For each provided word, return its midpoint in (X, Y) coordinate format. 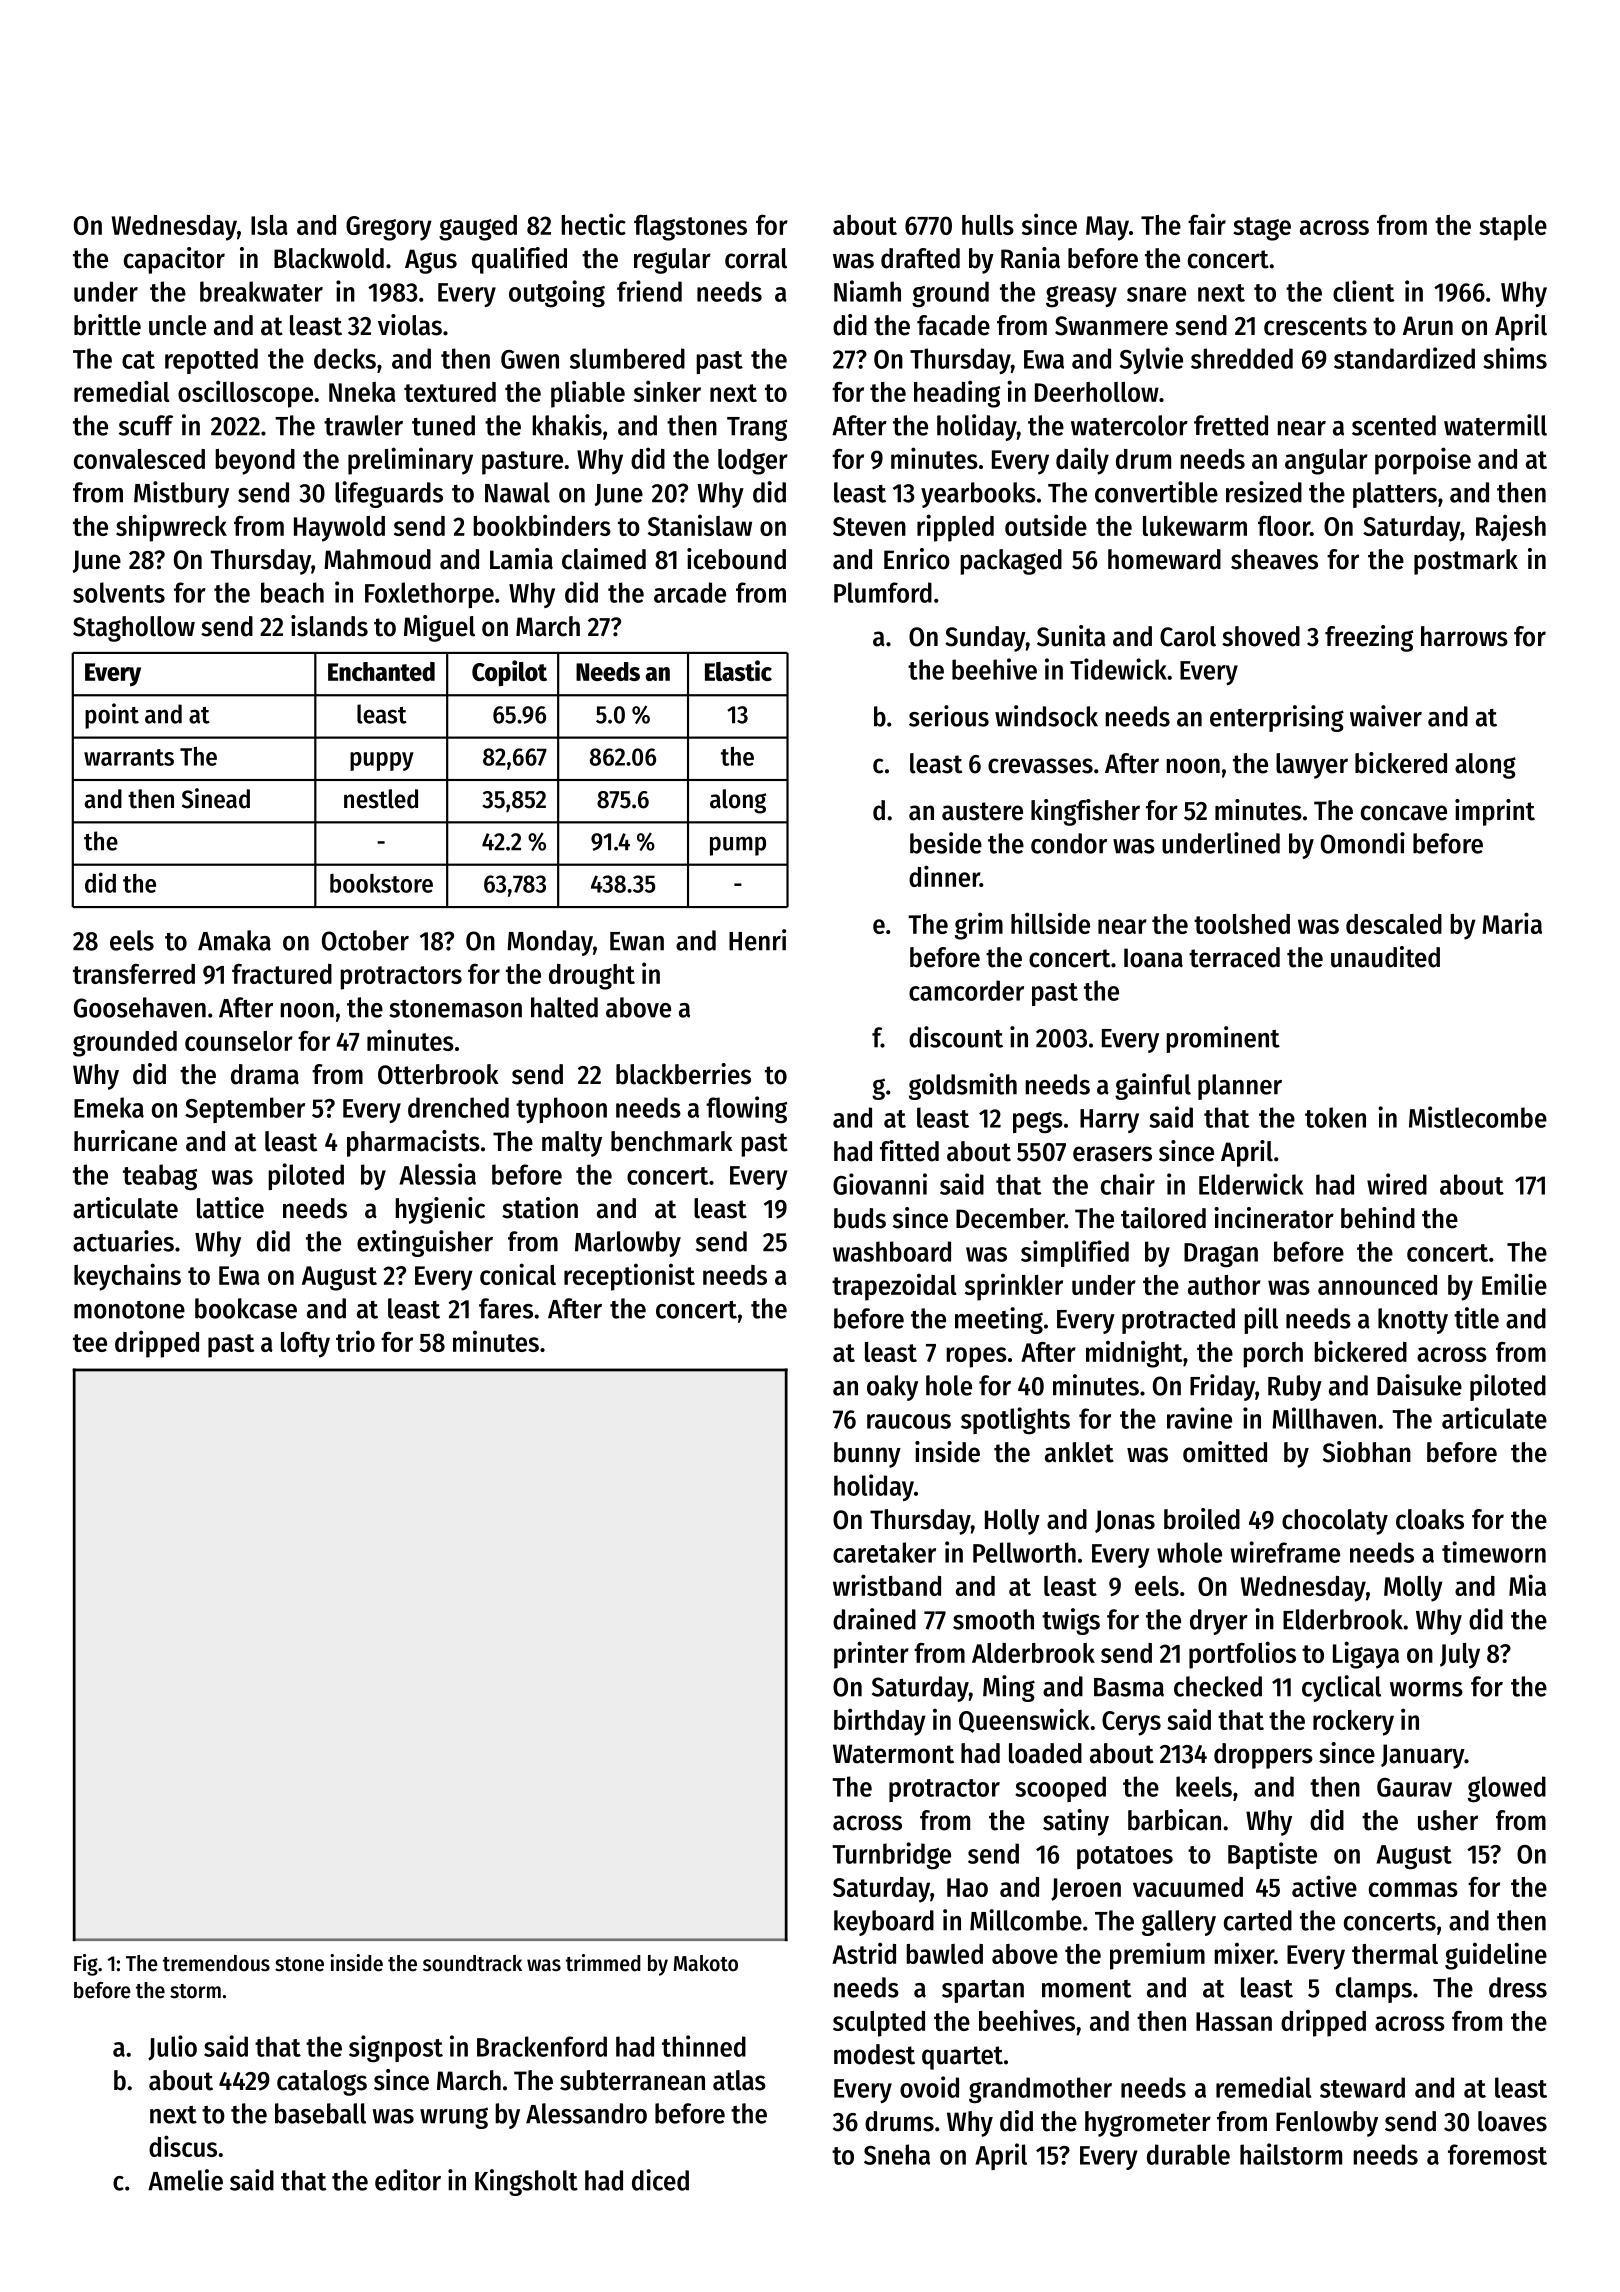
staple (1513, 228)
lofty (305, 1345)
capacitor (174, 260)
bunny (867, 1455)
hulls (988, 225)
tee (90, 1343)
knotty (1413, 1321)
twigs (1071, 1621)
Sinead (216, 798)
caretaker (884, 1552)
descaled (1394, 924)
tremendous (216, 1963)
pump (738, 846)
